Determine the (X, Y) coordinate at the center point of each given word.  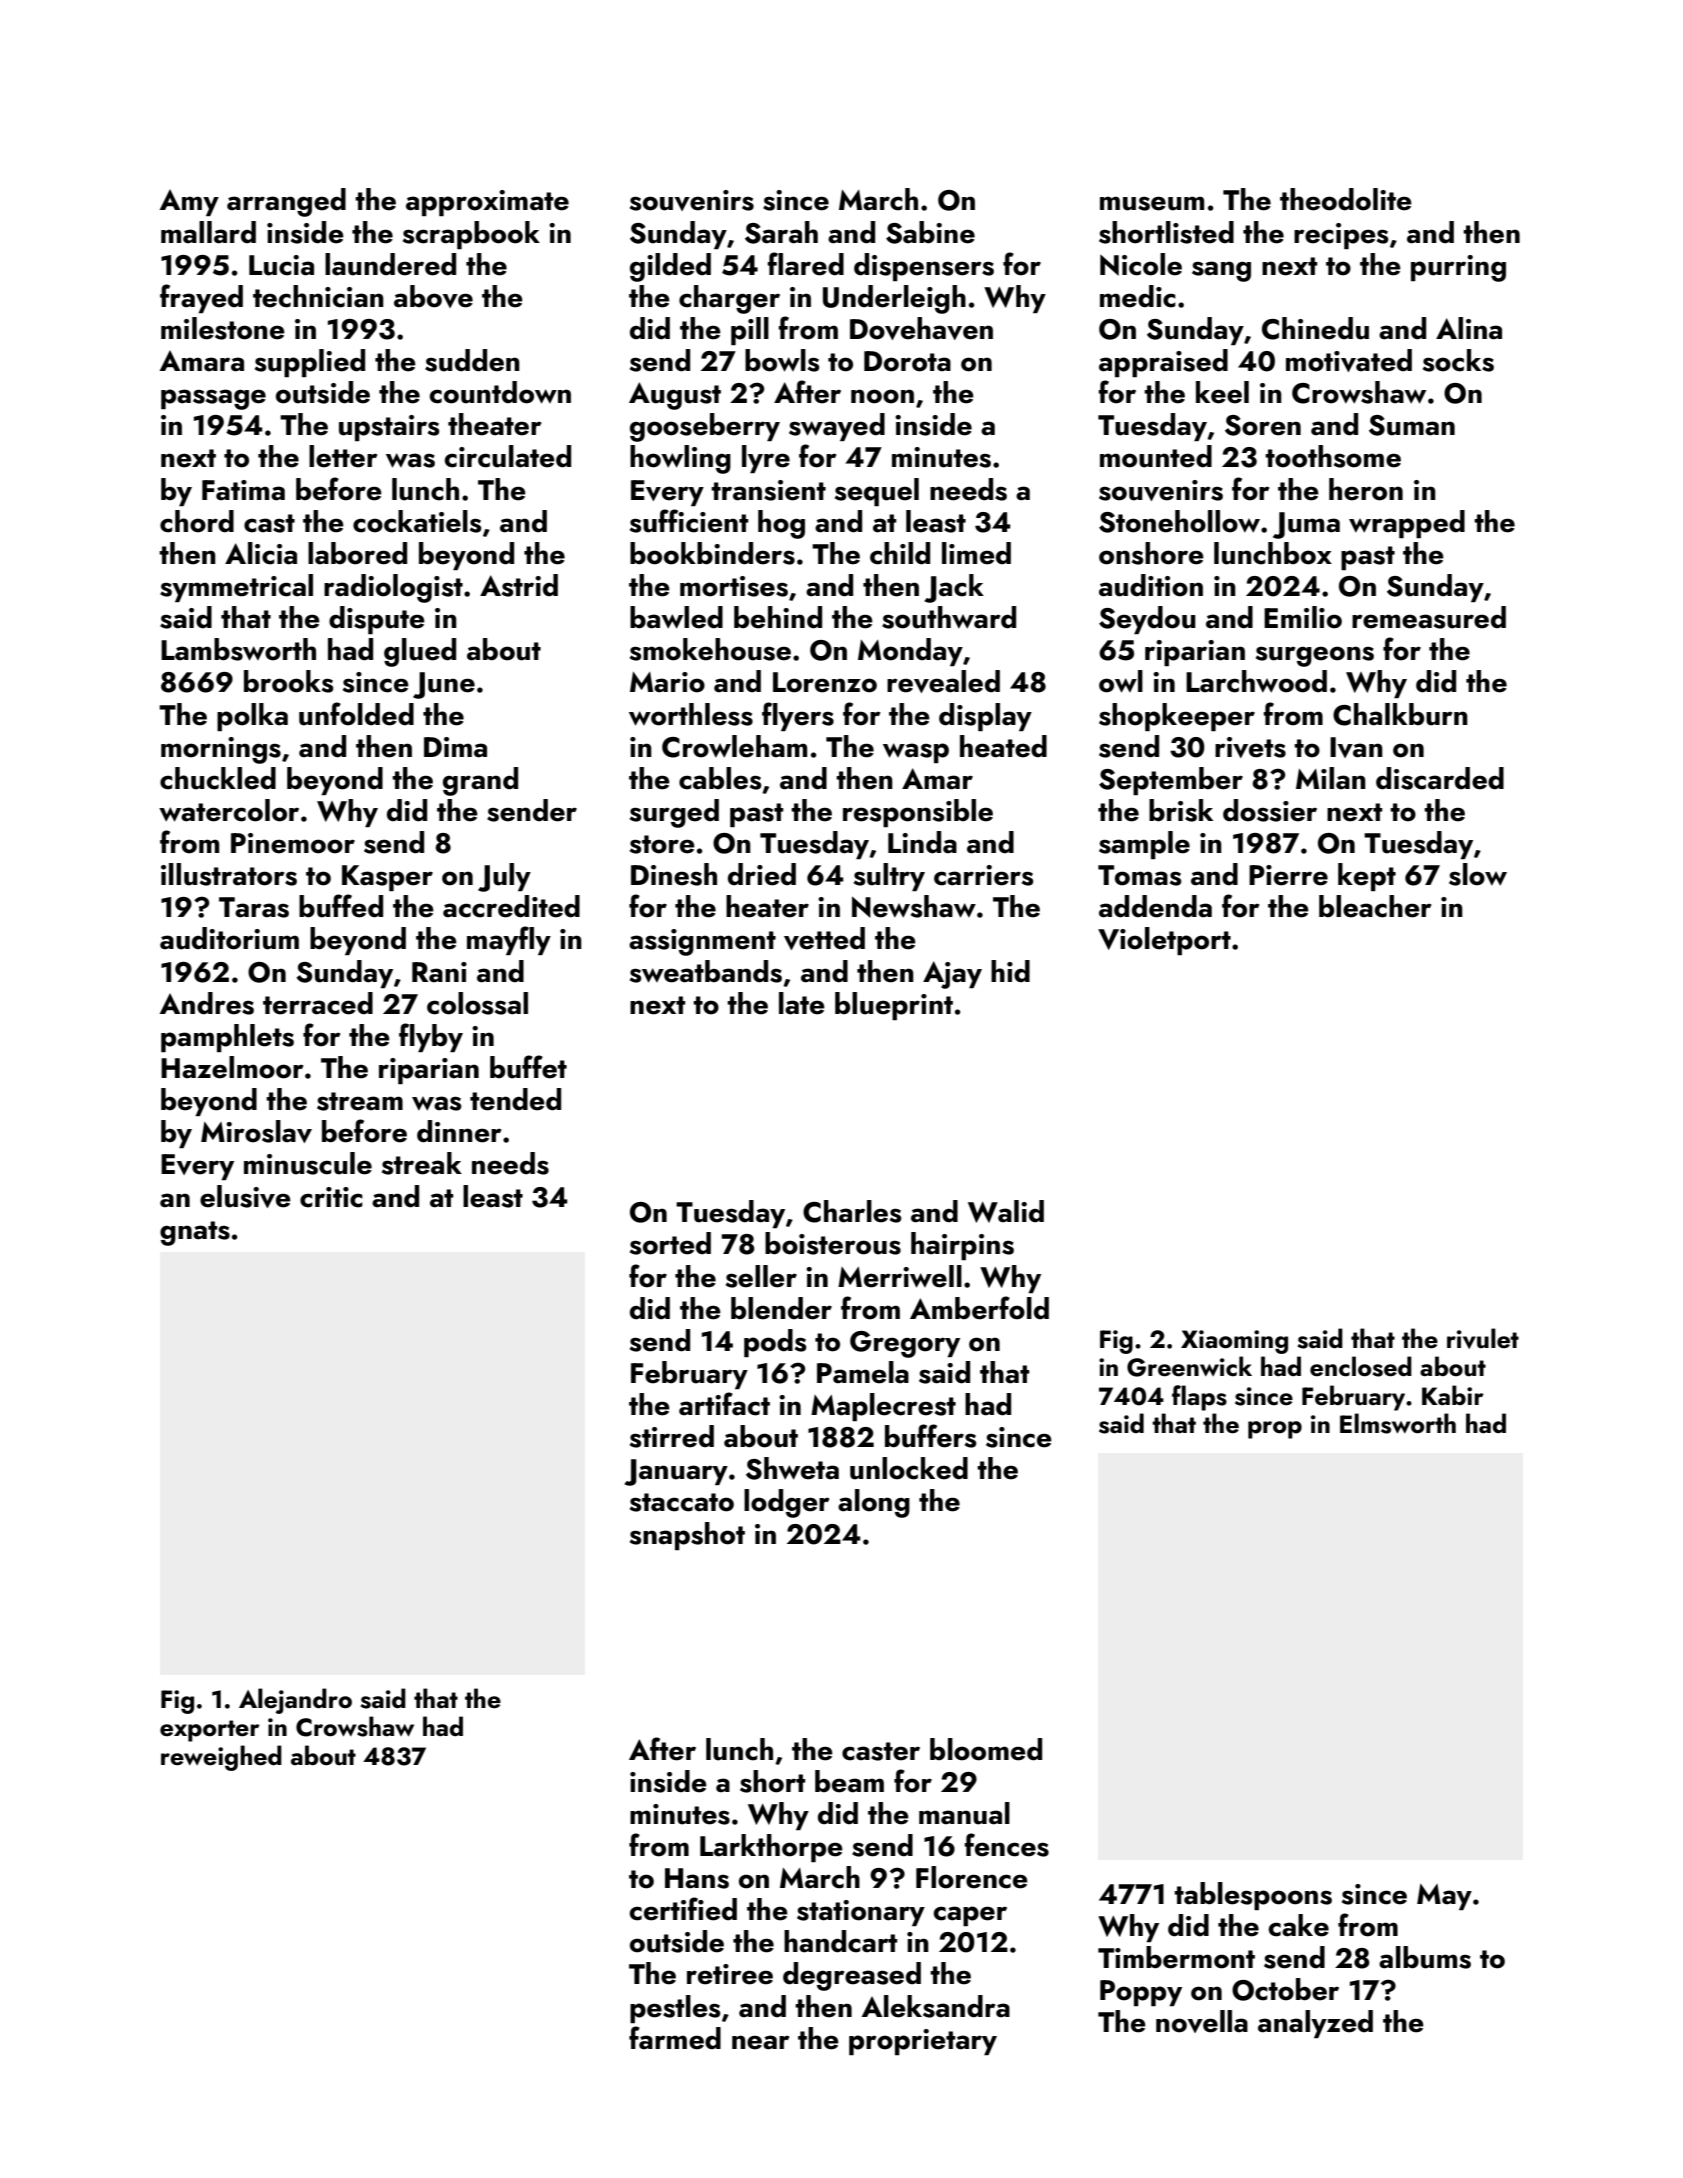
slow (1478, 874)
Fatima (243, 490)
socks (1458, 360)
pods (775, 1343)
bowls (782, 360)
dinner (459, 1131)
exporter (210, 1731)
